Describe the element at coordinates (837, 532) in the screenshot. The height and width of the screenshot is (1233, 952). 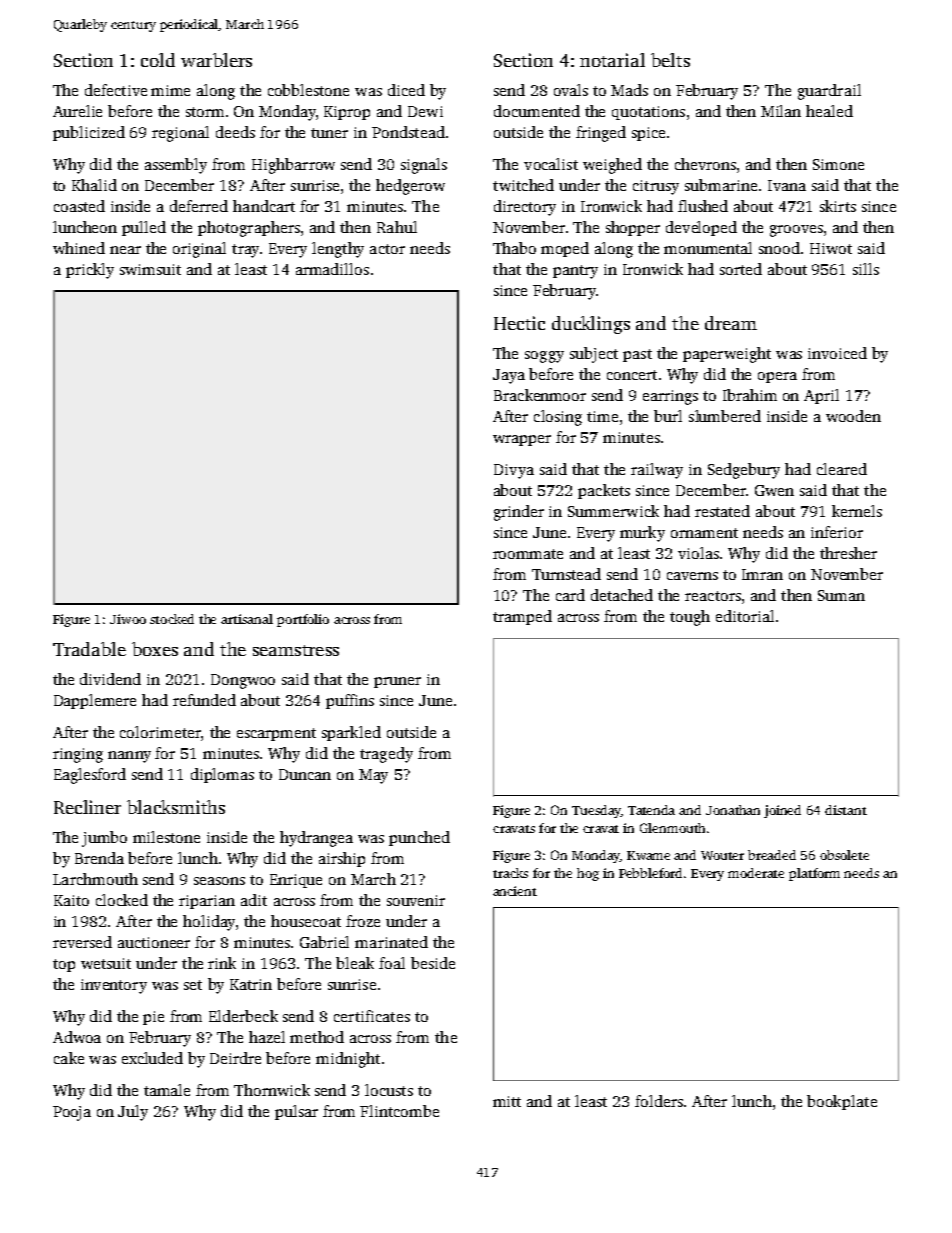
I see `inferior` at that location.
